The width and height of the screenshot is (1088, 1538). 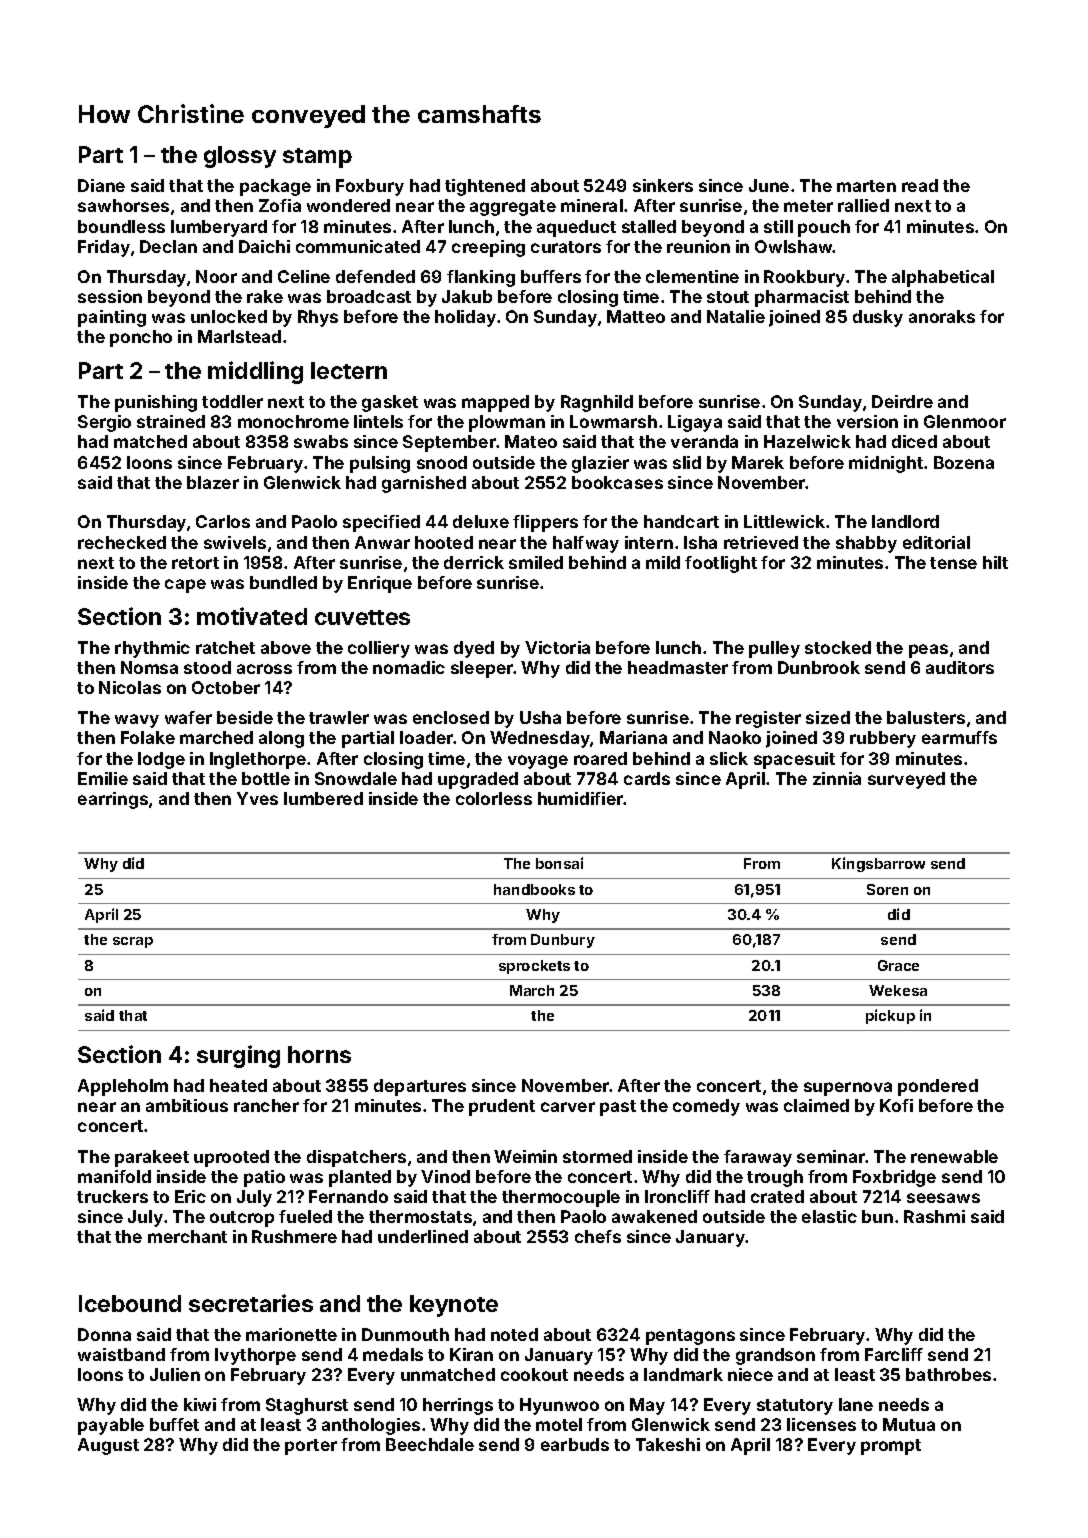 I want to click on glossy, so click(x=240, y=157).
